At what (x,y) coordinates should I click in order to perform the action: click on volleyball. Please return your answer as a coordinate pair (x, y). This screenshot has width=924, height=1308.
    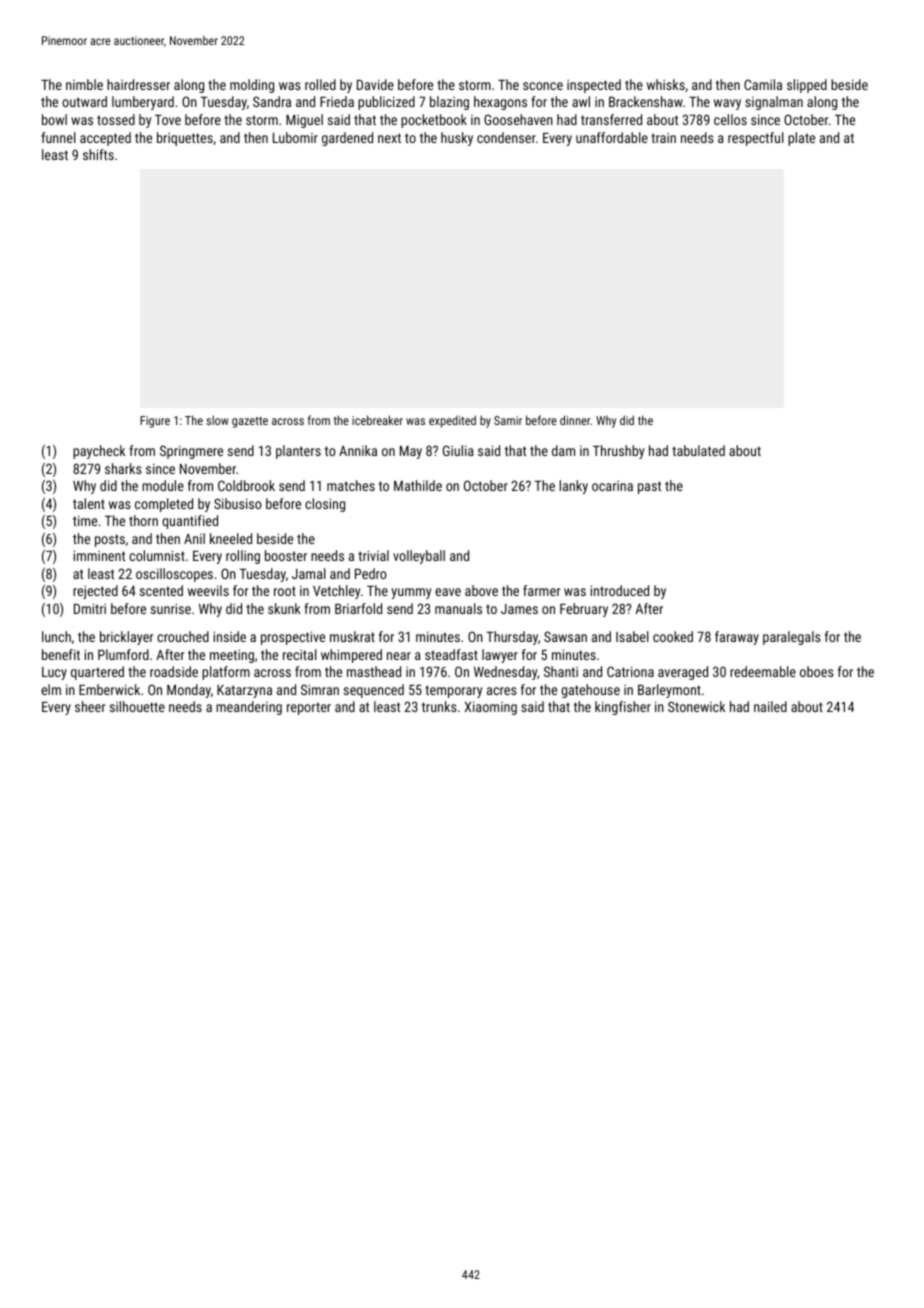
    Looking at the image, I should click on (419, 557).
